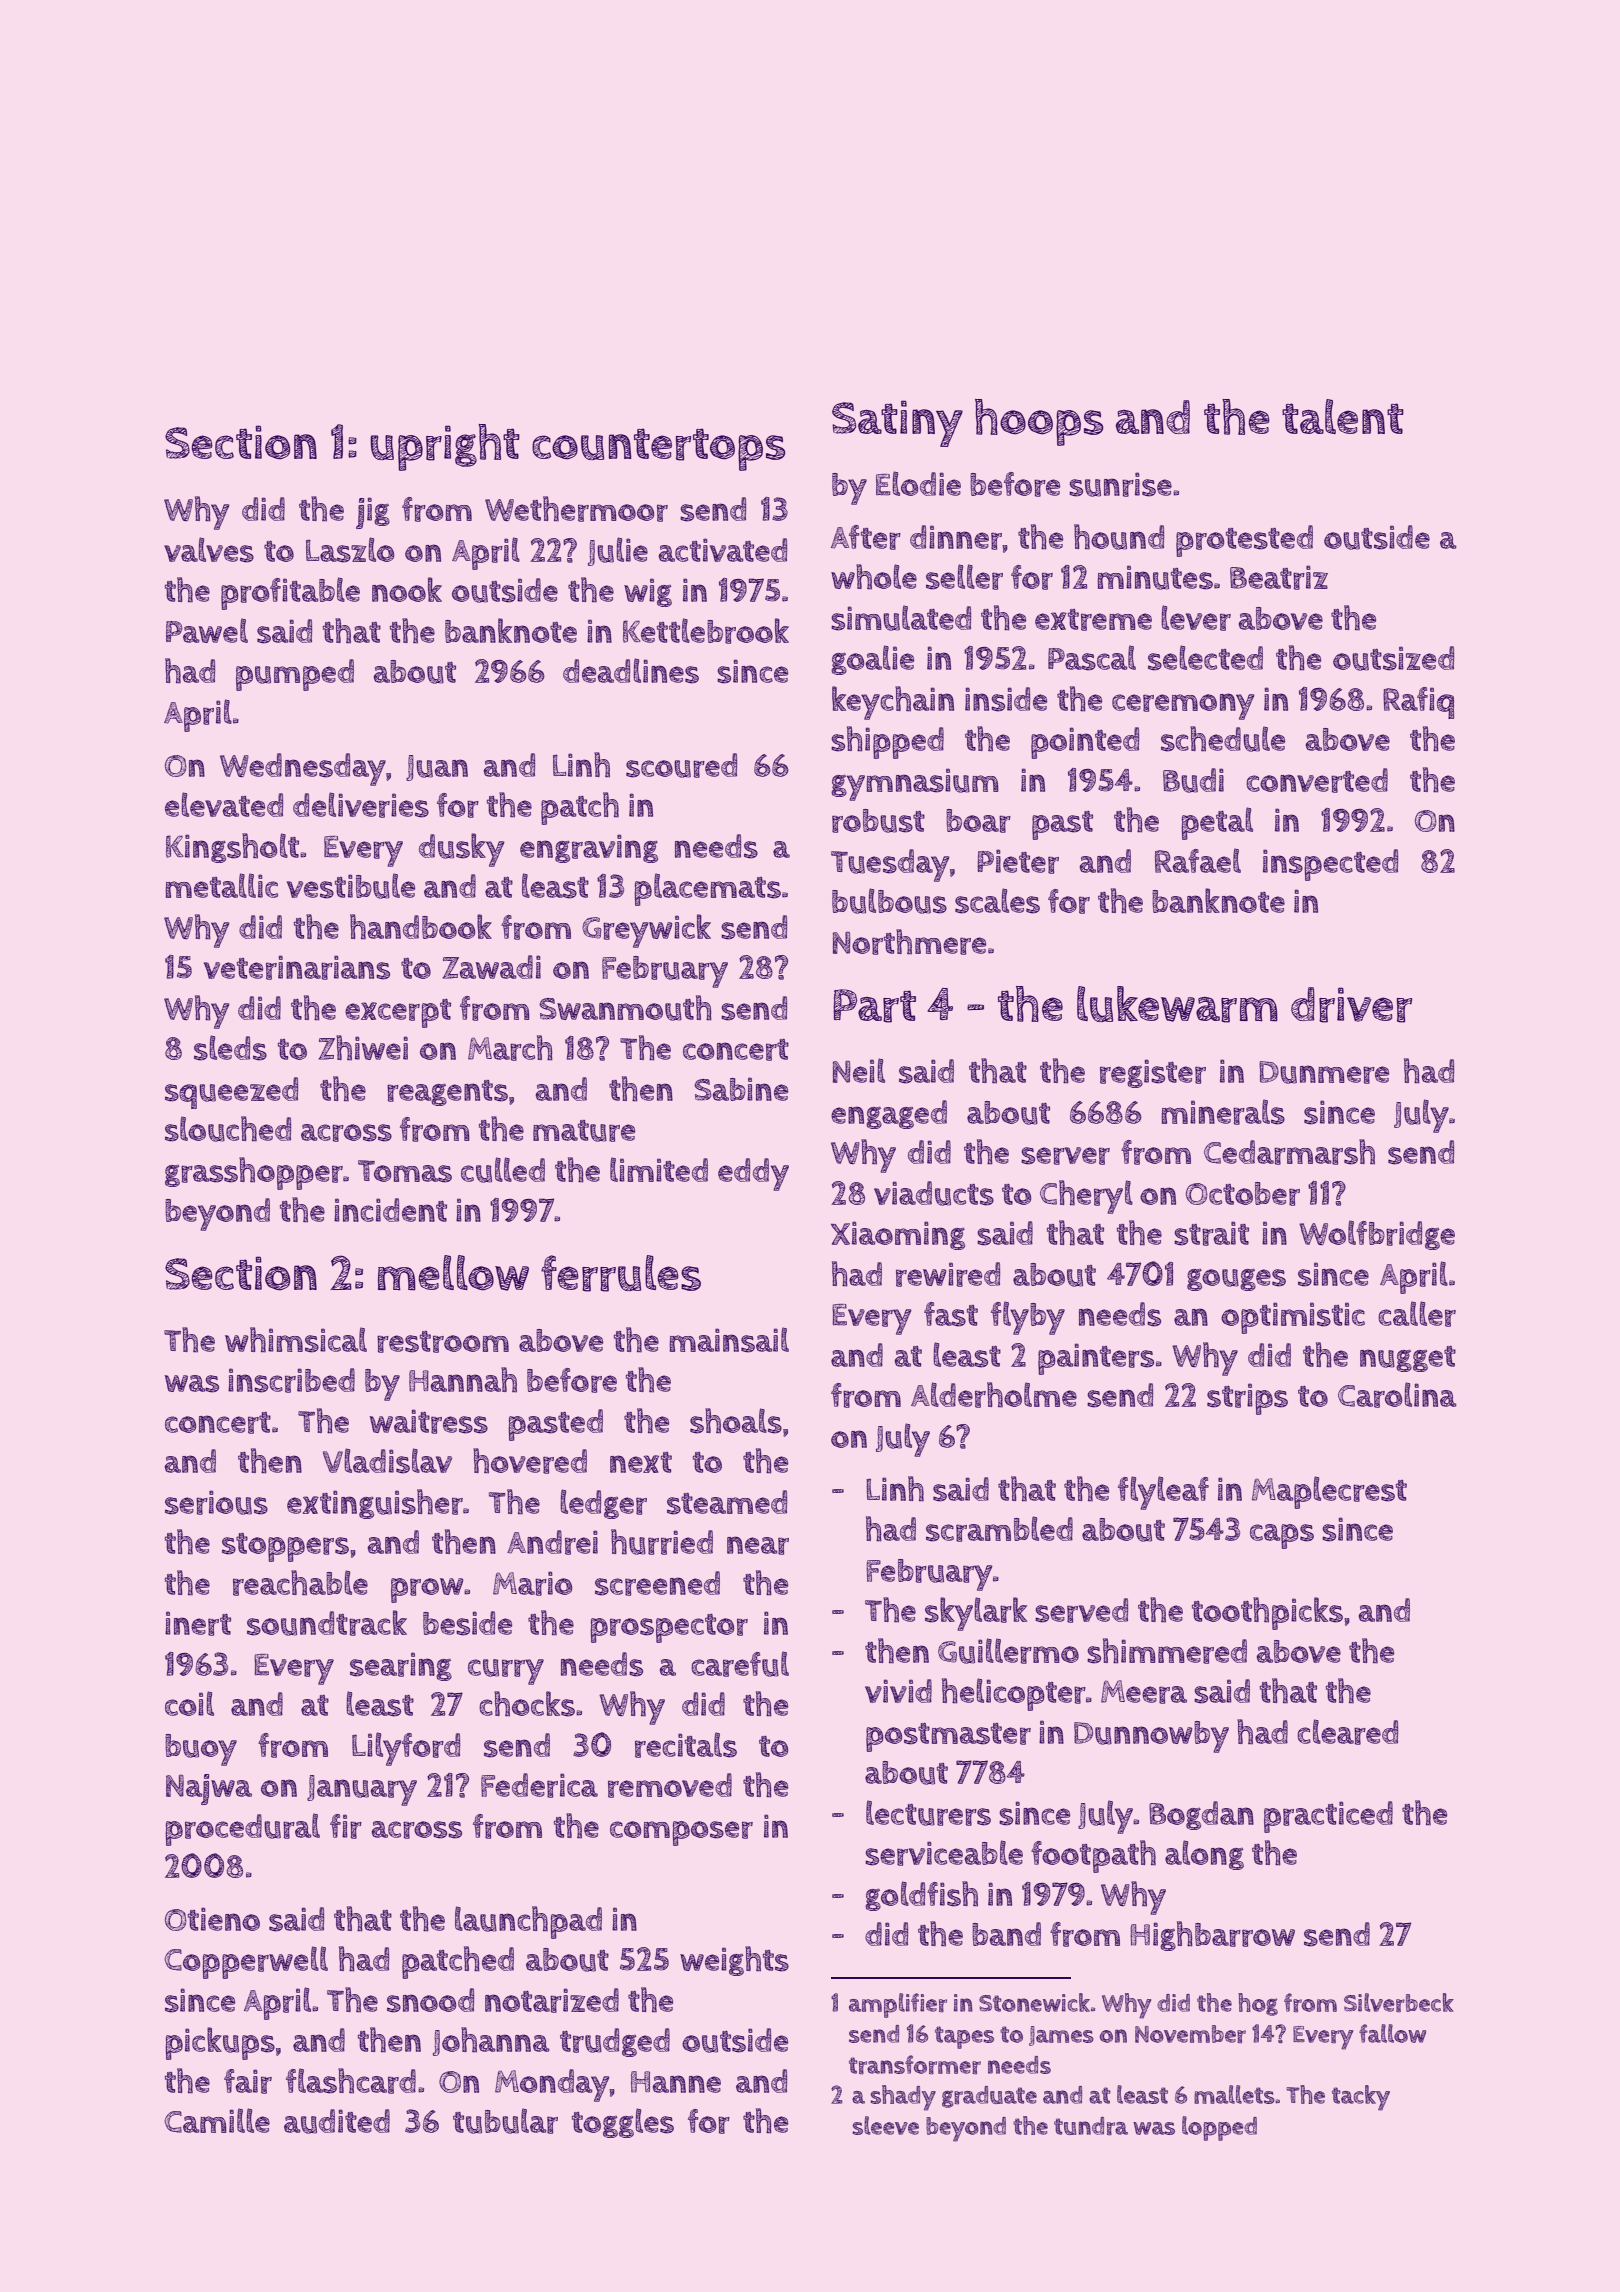  I want to click on lukewarm, so click(1177, 1004).
